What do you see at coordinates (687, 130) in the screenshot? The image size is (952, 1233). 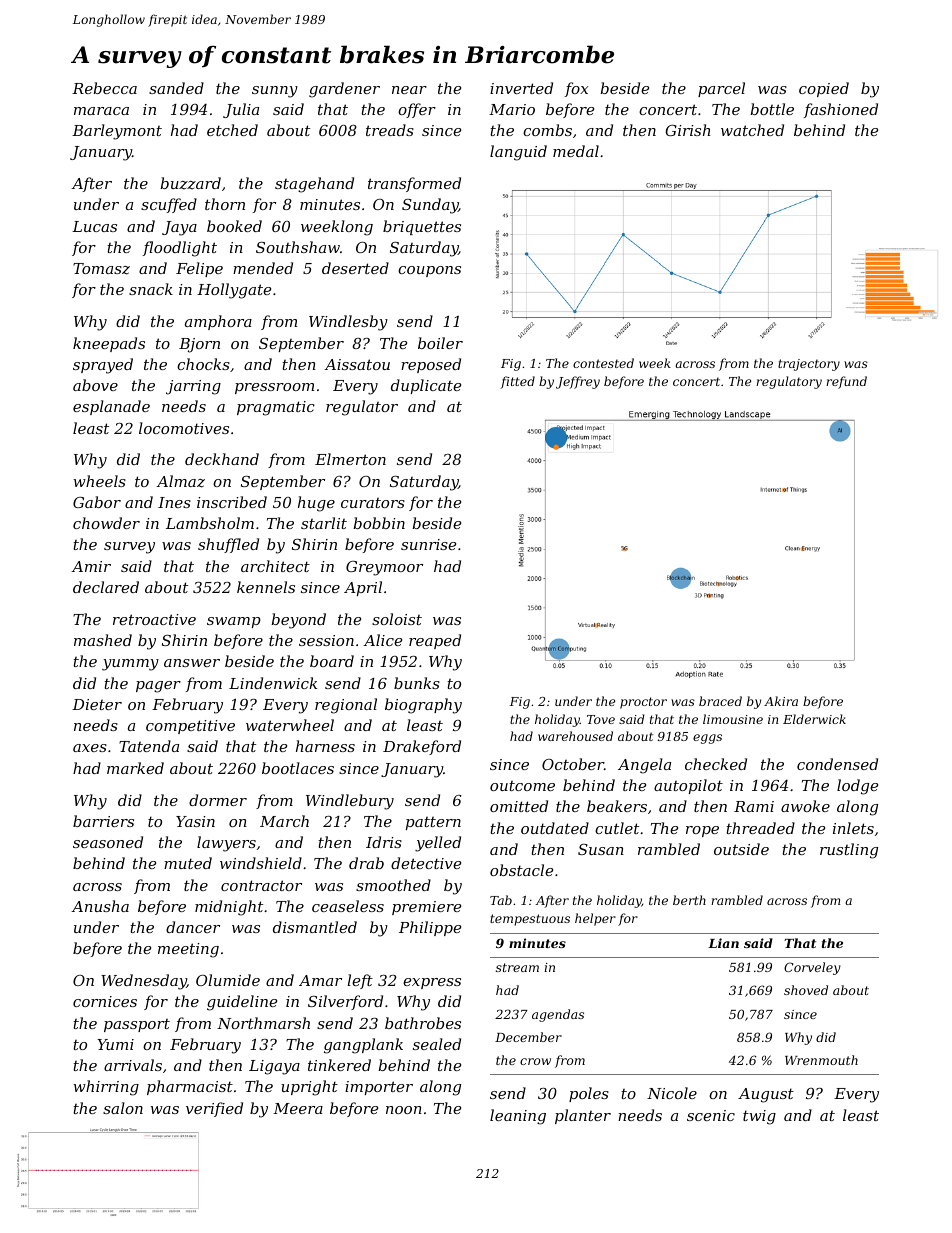 I see `Girish` at bounding box center [687, 130].
